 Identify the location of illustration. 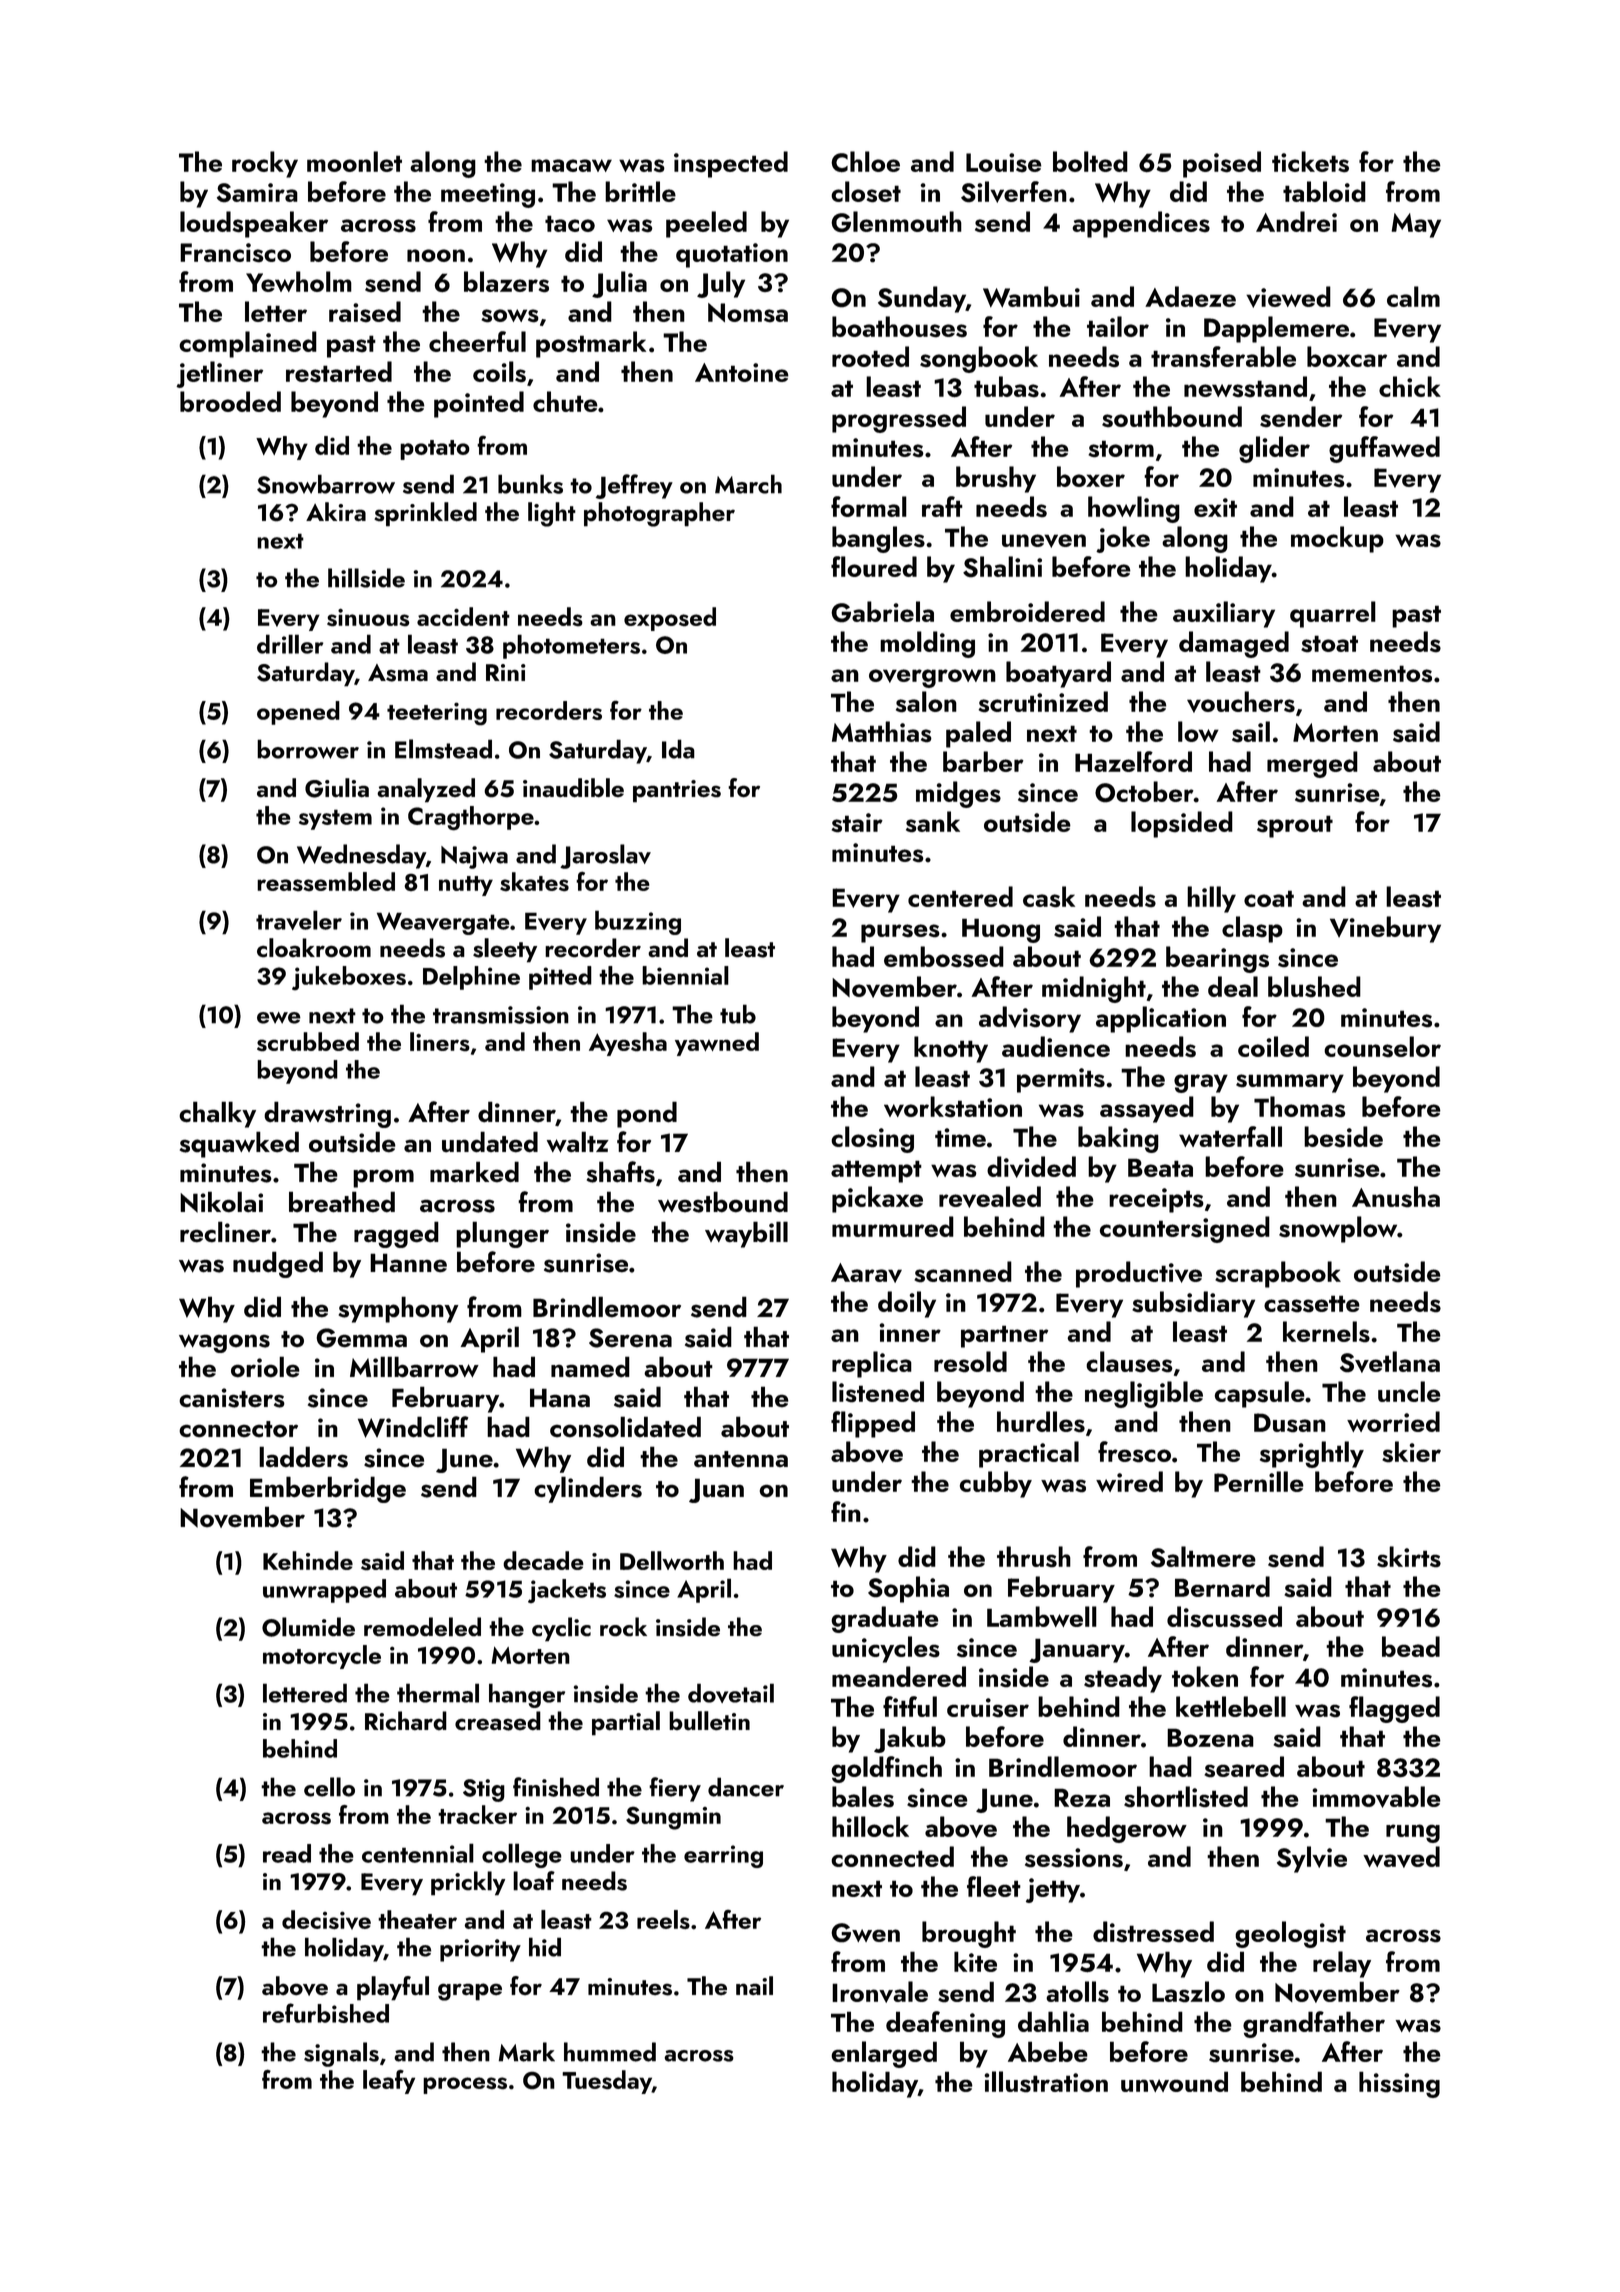
(1046, 2082).
